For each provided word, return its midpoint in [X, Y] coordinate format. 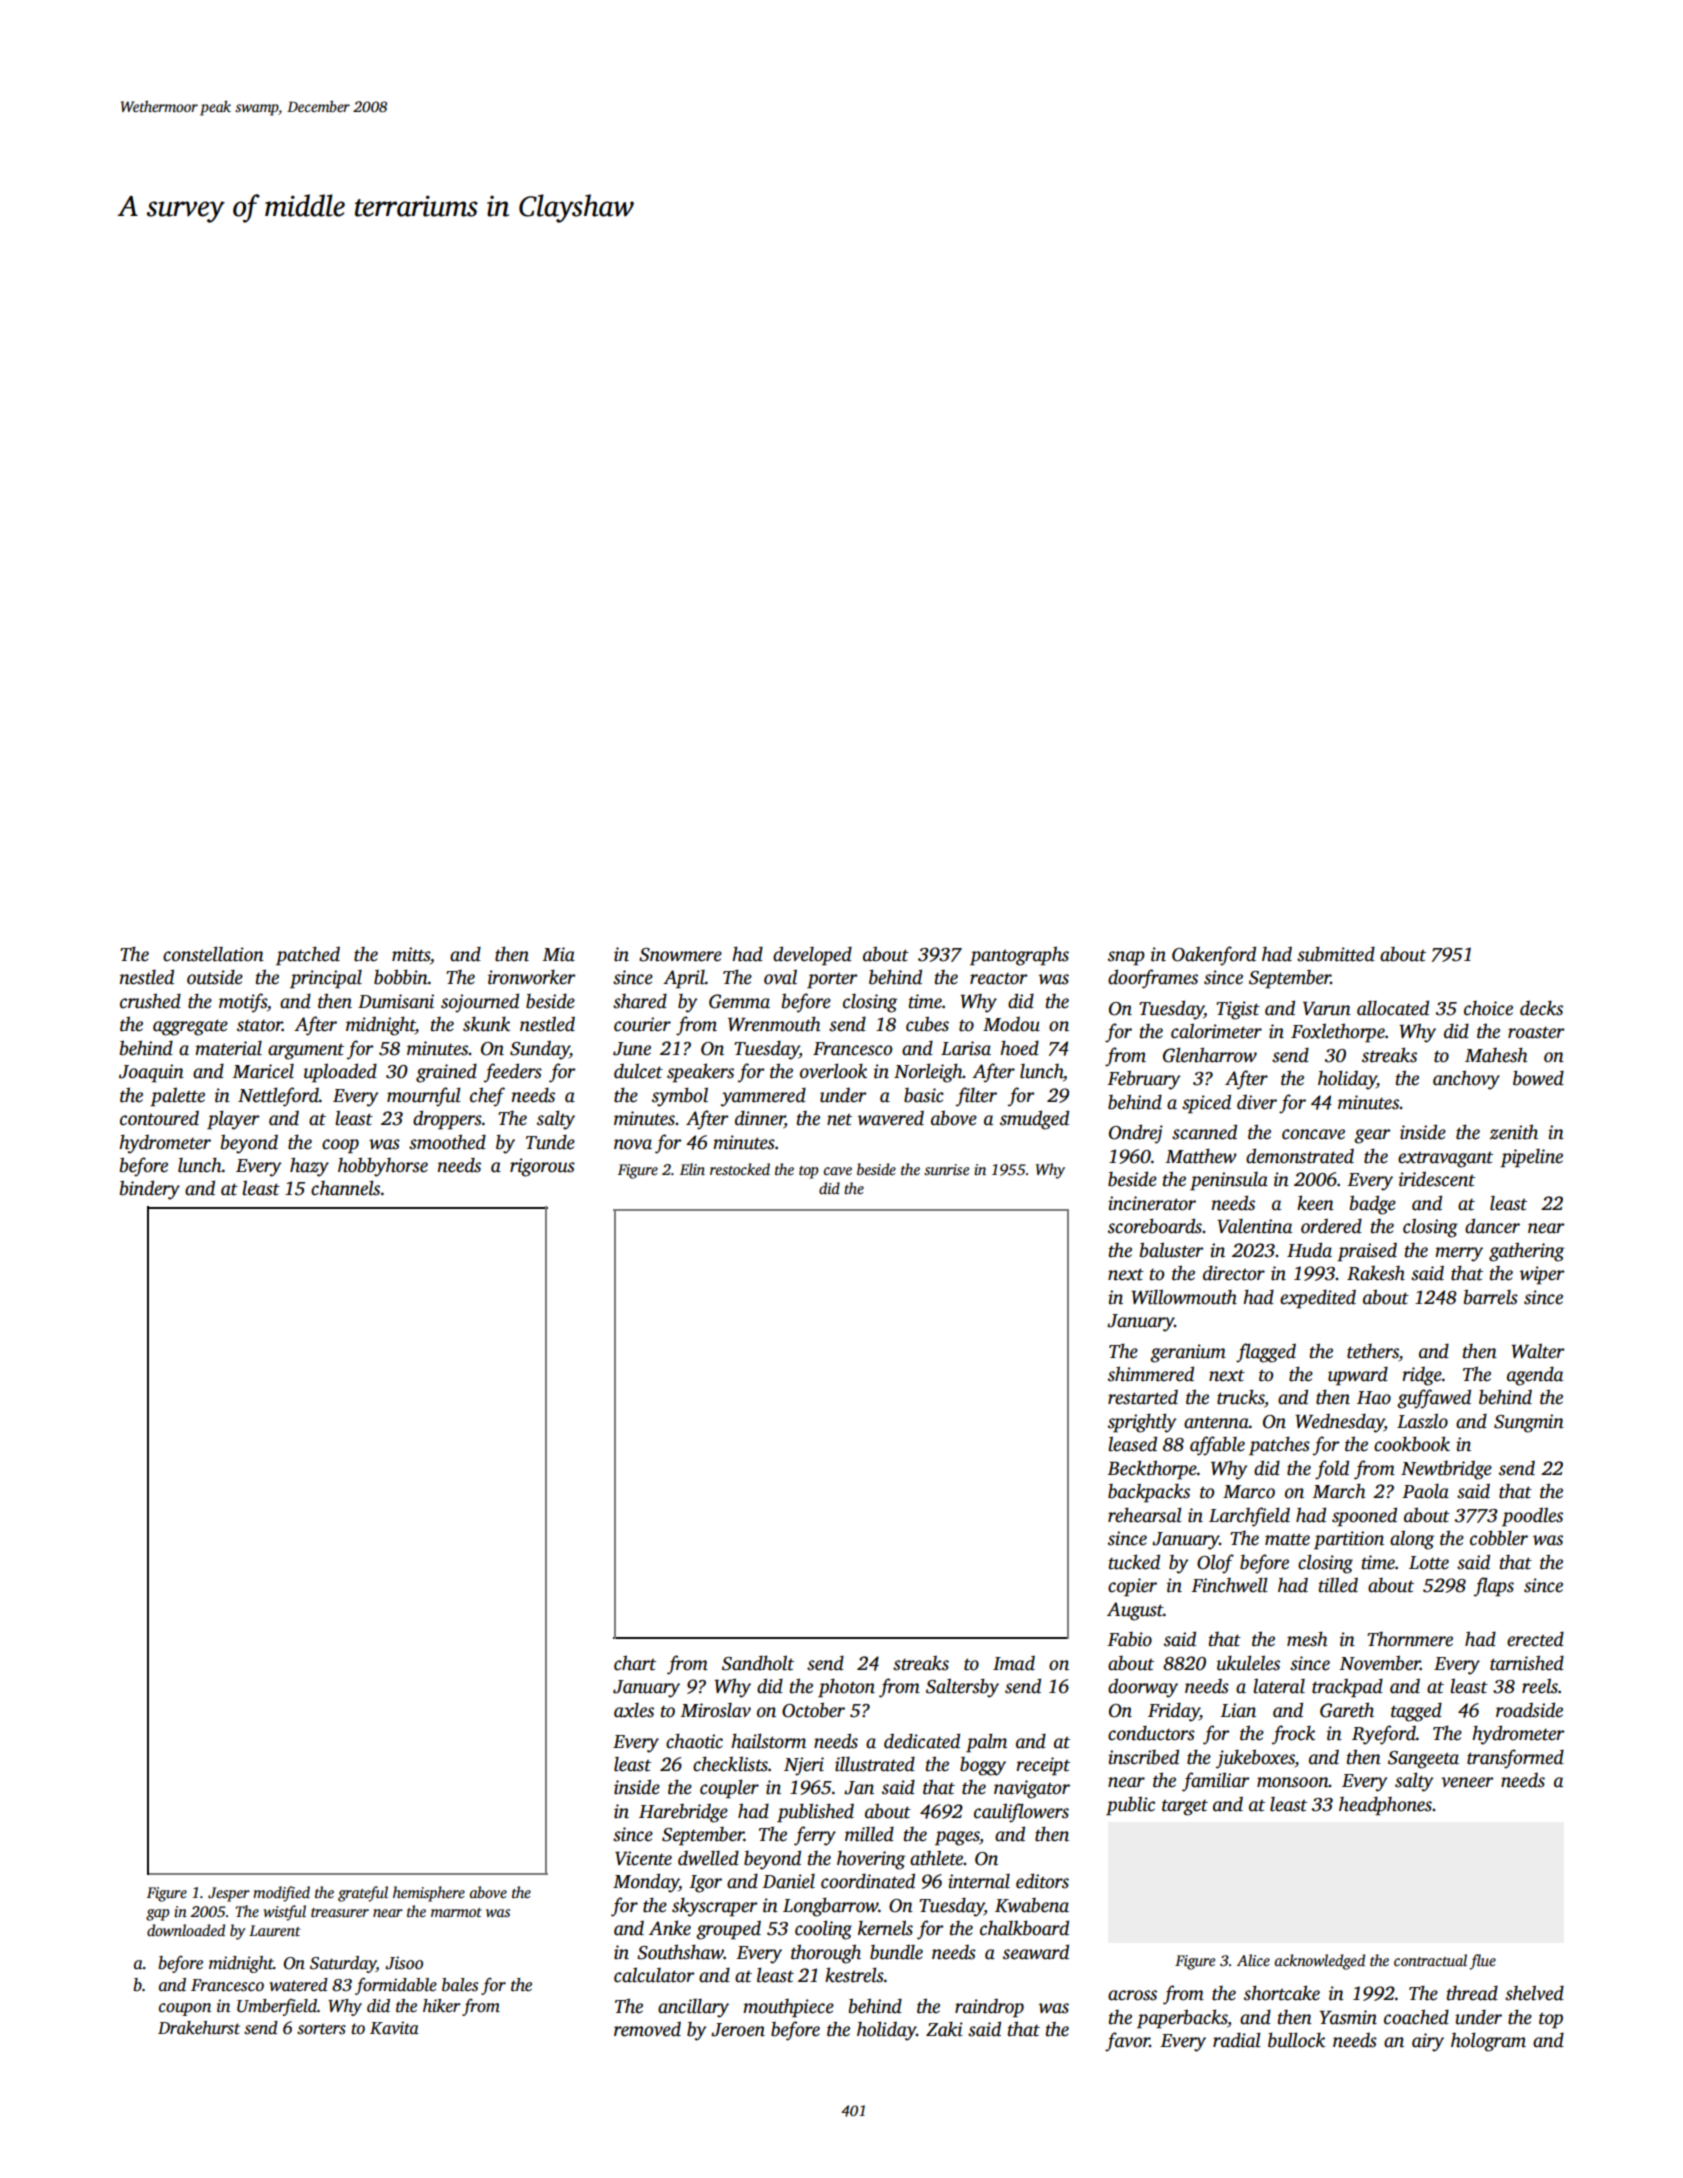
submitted [1336, 954]
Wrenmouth [774, 1024]
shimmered [1151, 1374]
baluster [1172, 1250]
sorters [321, 2029]
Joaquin [151, 1073]
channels [345, 1188]
